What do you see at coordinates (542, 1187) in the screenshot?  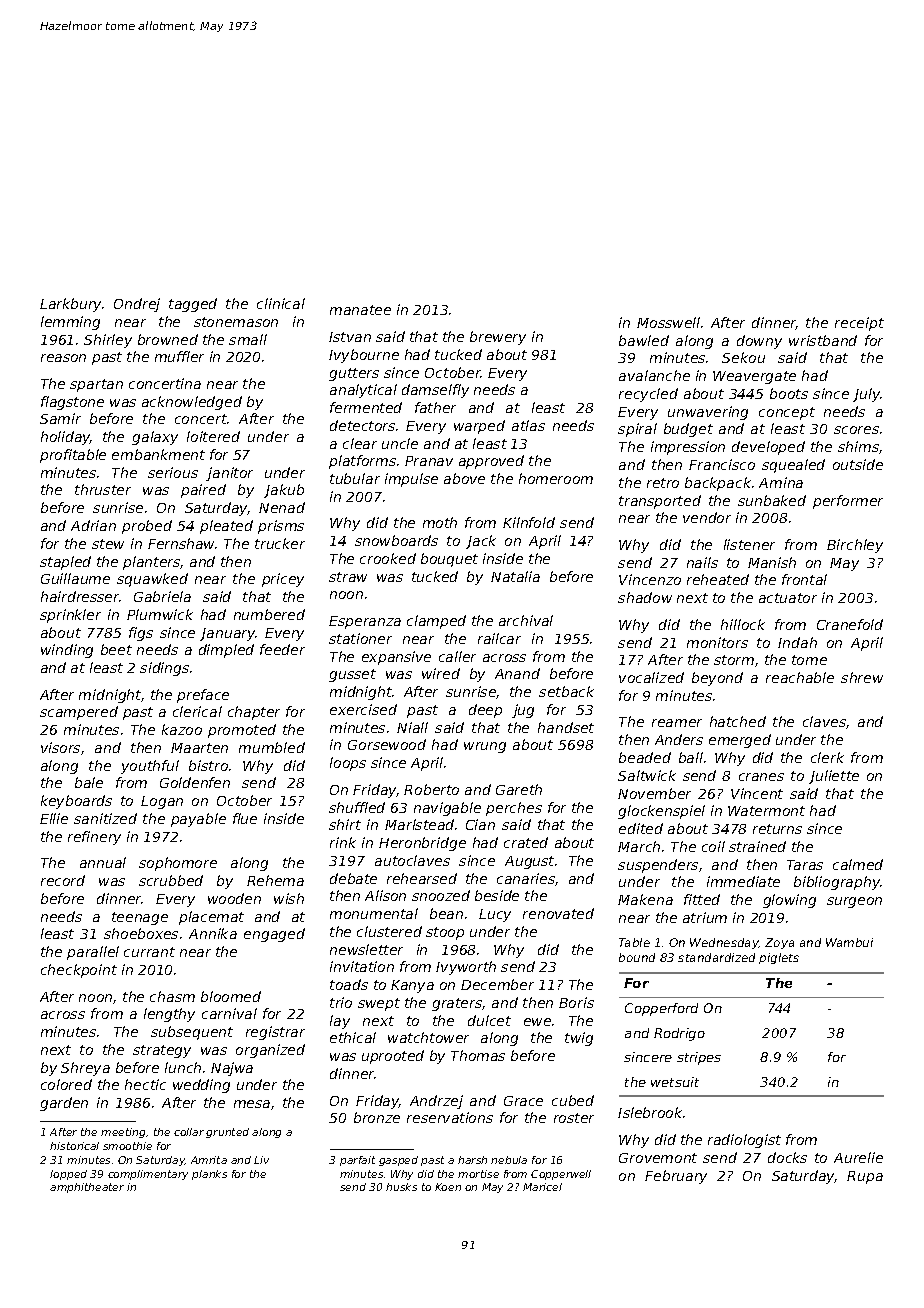 I see `Maricel` at bounding box center [542, 1187].
